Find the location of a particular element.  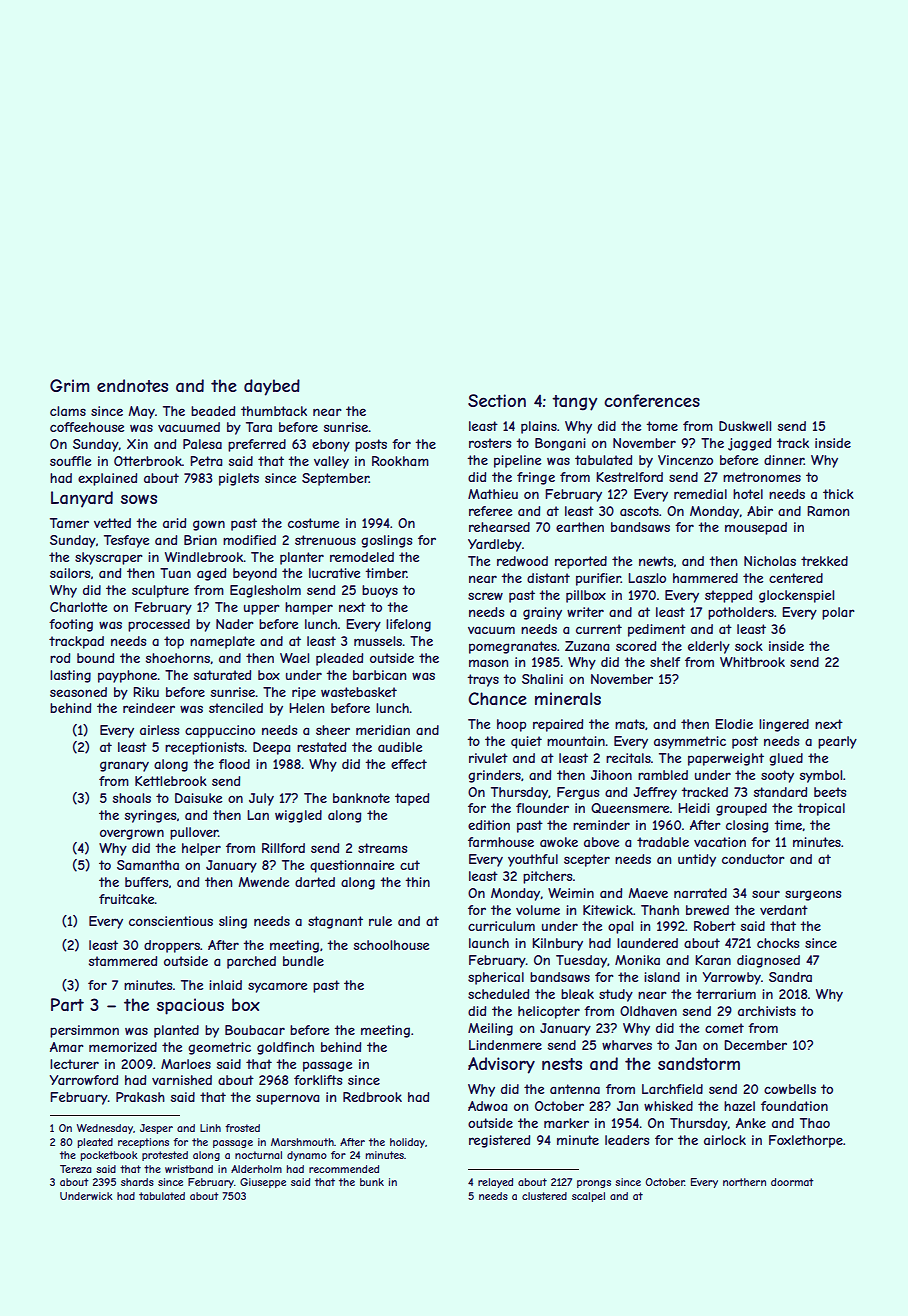

Tuan is located at coordinates (175, 573).
